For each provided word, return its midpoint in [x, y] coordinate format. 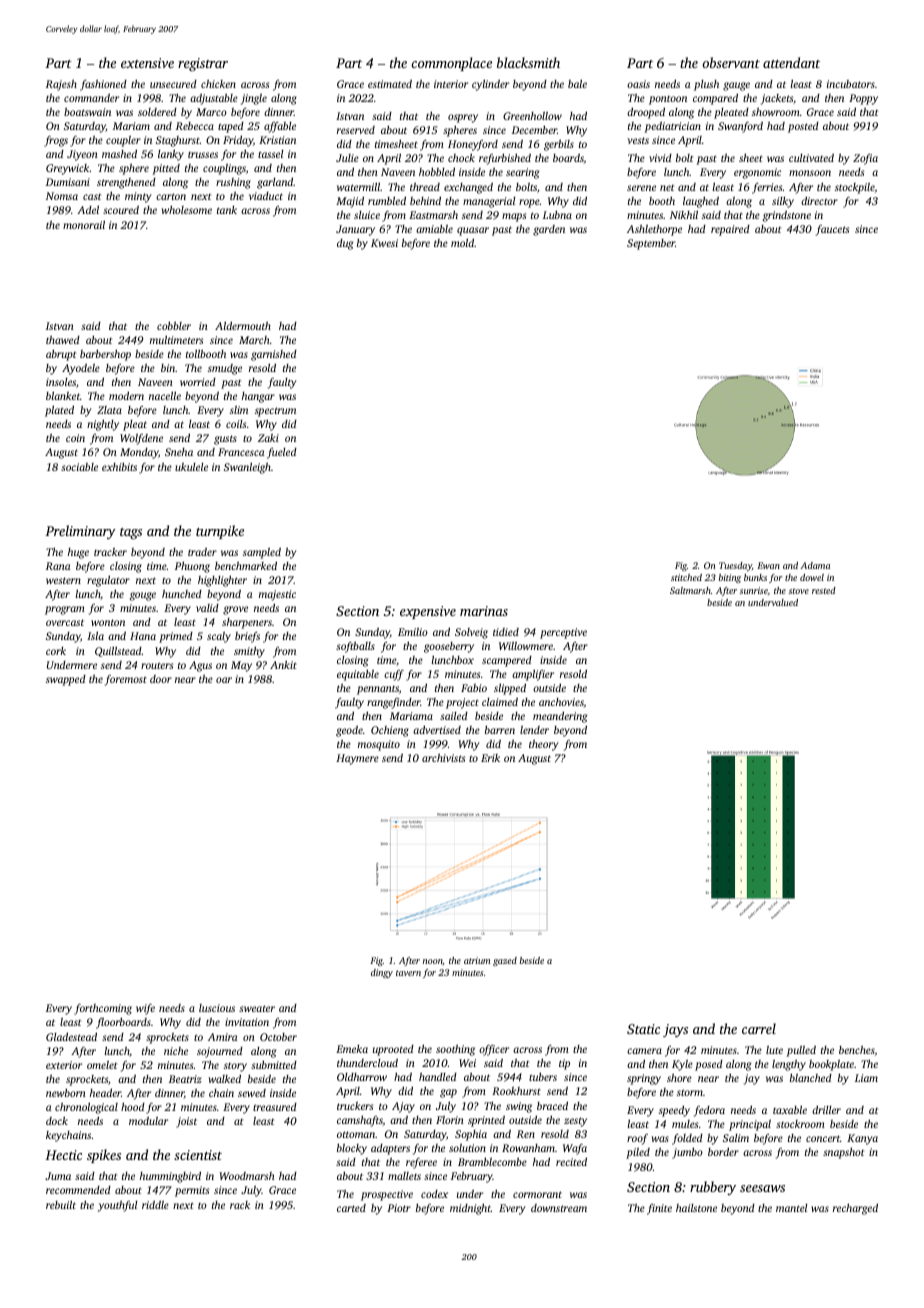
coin [75, 438]
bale [577, 84]
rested [824, 590]
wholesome [187, 210]
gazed [505, 961]
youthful [118, 1206]
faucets [832, 230]
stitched [686, 577]
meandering [560, 717]
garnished [274, 355]
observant [731, 62]
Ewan [768, 565]
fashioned [103, 85]
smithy [249, 652]
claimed [500, 701]
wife [145, 1009]
